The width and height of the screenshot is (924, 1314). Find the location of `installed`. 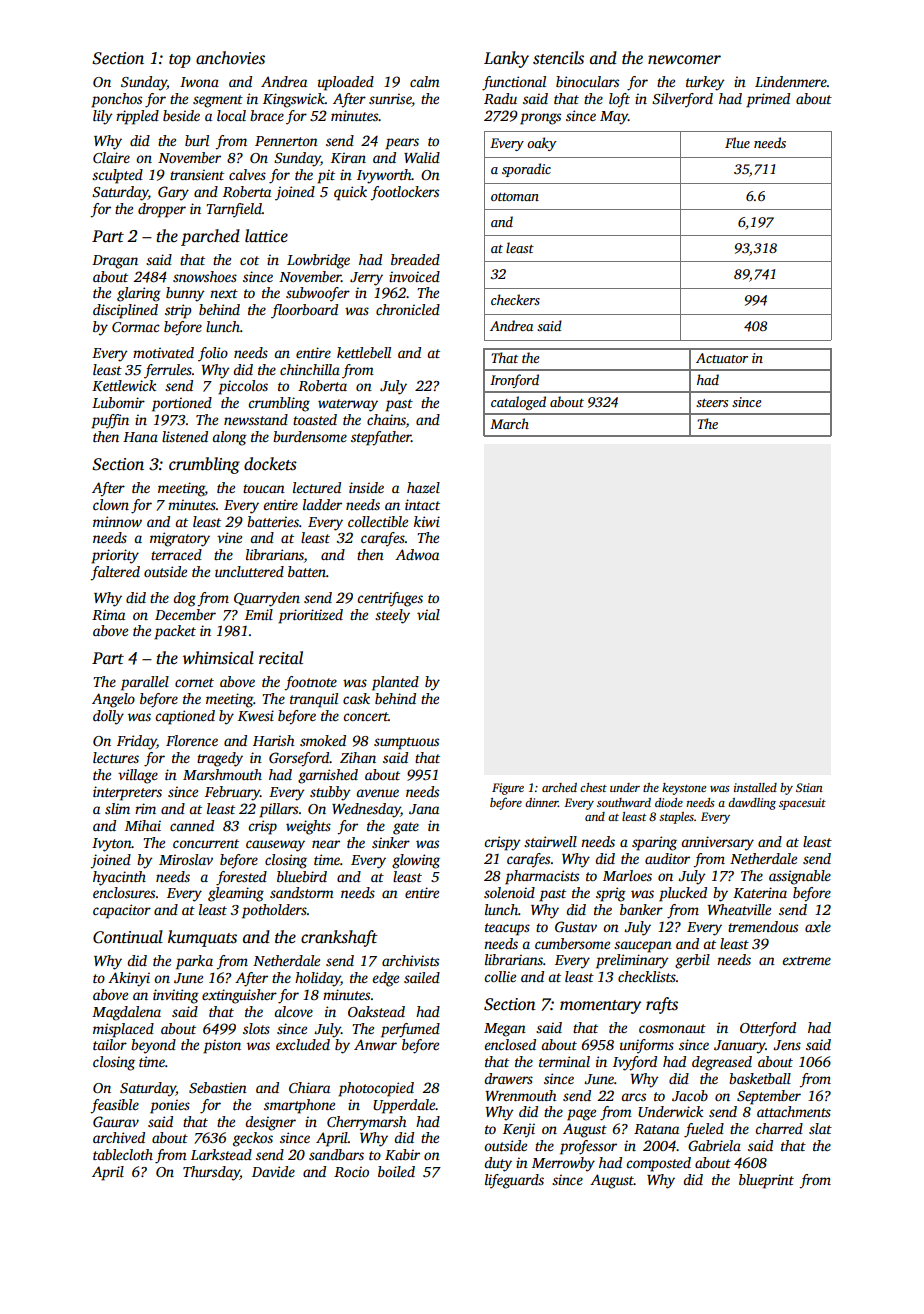

installed is located at coordinates (755, 787).
